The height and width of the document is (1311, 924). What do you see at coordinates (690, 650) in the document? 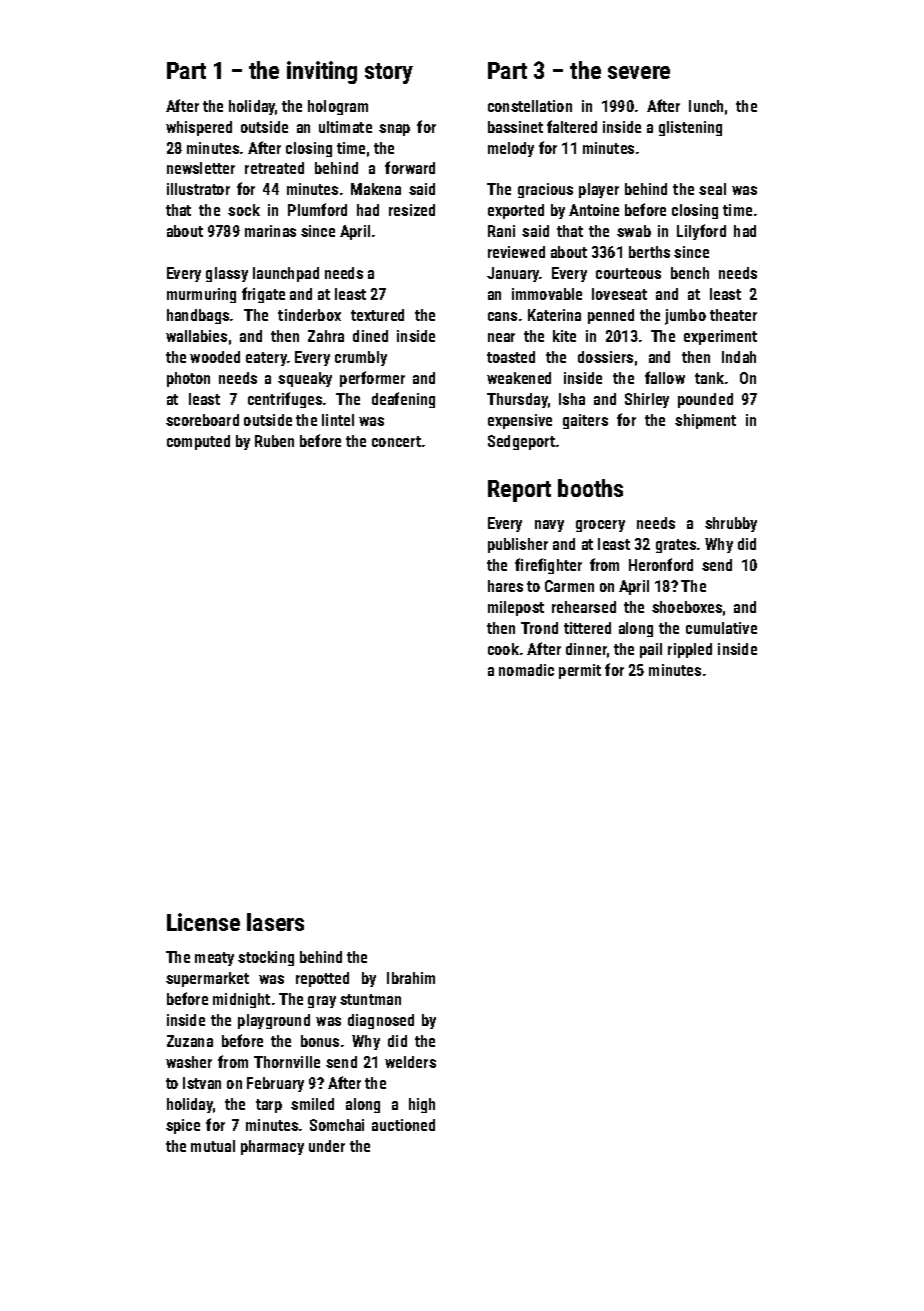
I see `rippled` at bounding box center [690, 650].
